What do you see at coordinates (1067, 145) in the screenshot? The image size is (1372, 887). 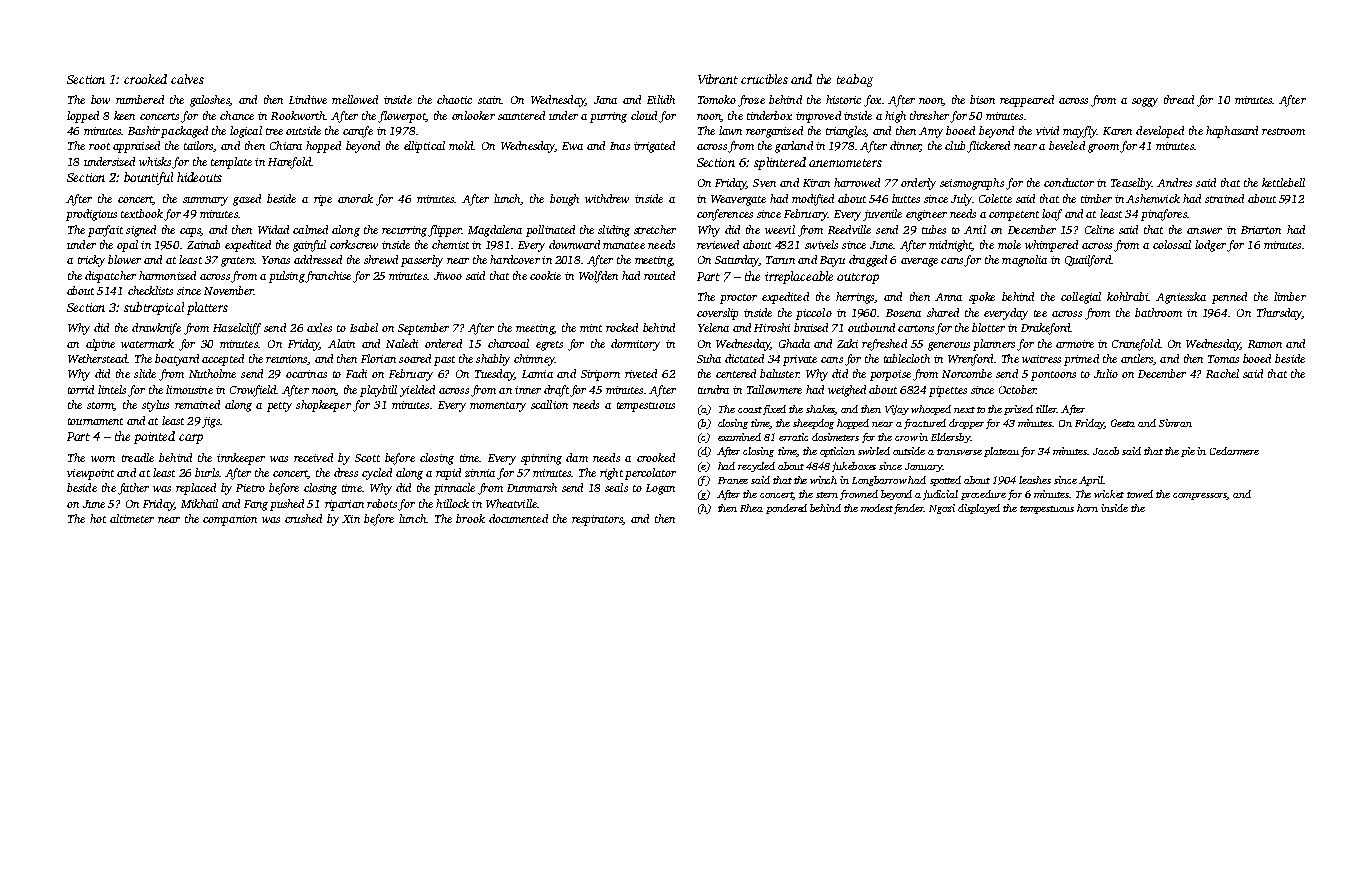 I see `beveled` at bounding box center [1067, 145].
